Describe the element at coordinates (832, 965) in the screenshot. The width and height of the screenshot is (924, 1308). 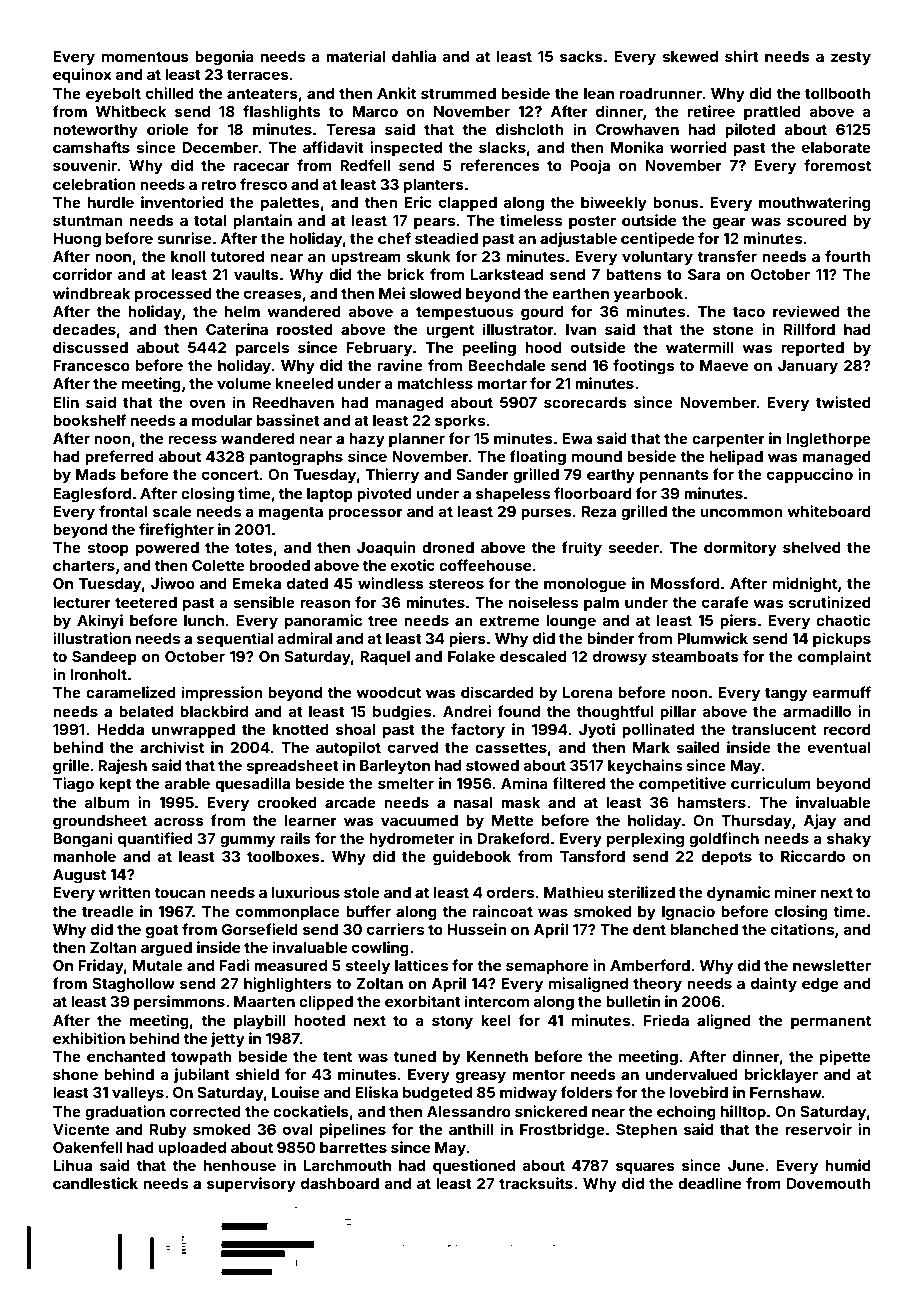
I see `newsletter` at that location.
